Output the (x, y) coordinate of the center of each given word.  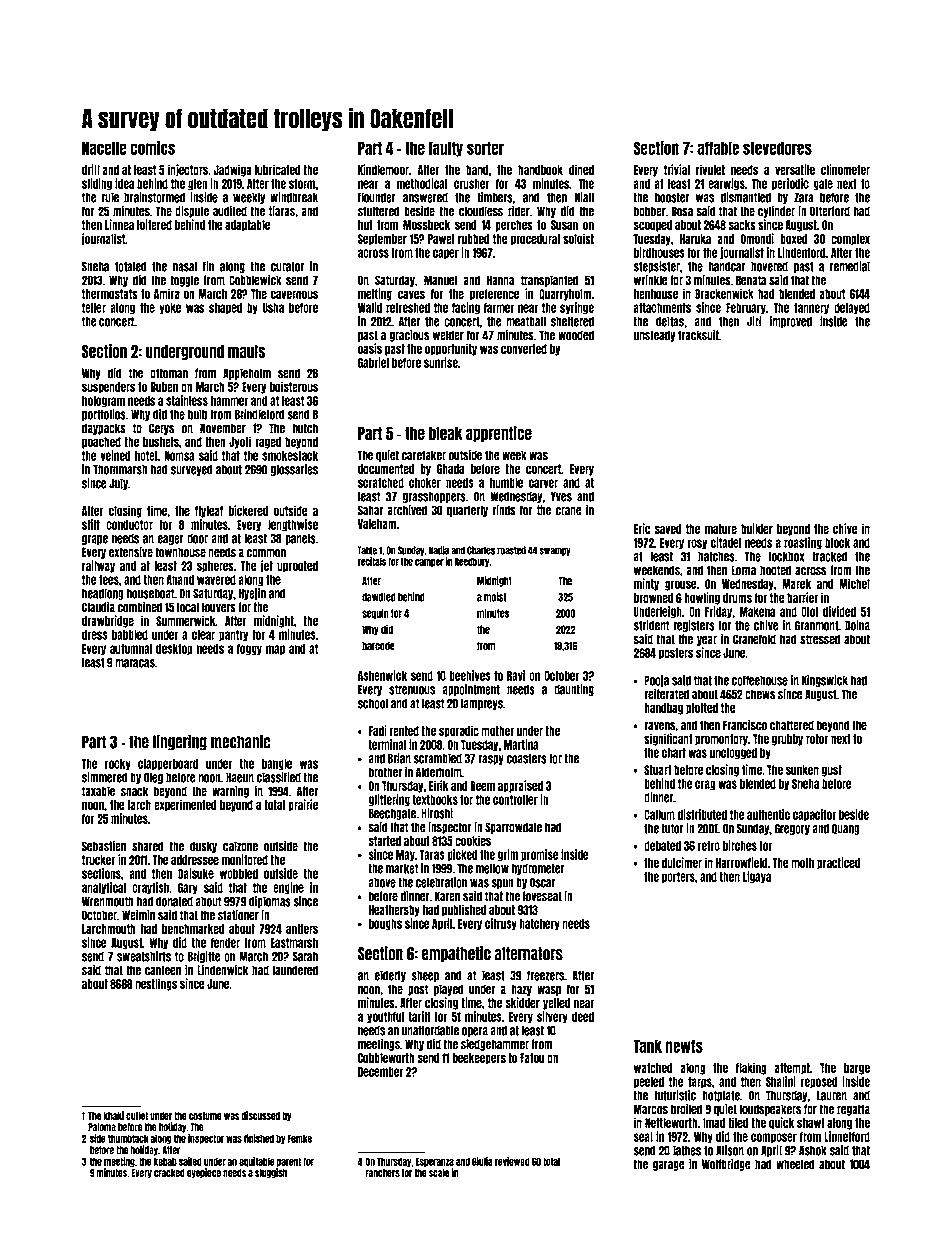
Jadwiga (232, 170)
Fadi (378, 730)
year (707, 641)
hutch (305, 428)
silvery (552, 1017)
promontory (721, 740)
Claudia (98, 607)
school (373, 704)
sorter (485, 148)
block (837, 543)
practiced (838, 863)
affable (718, 148)
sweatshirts (144, 956)
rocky (118, 765)
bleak (445, 433)
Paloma (102, 1127)
